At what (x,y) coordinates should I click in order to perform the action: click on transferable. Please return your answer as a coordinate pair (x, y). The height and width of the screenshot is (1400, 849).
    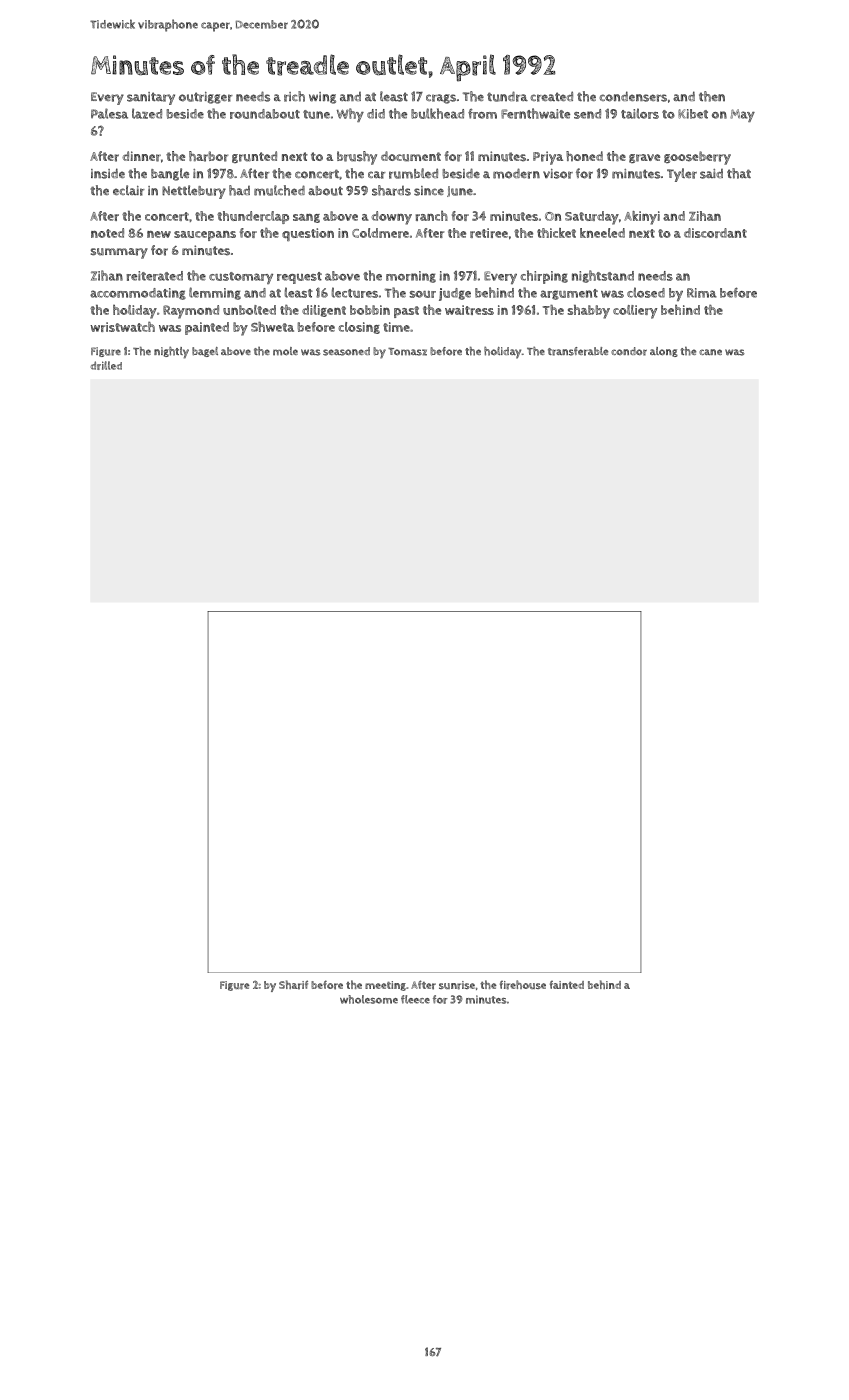
    Looking at the image, I should click on (578, 351).
